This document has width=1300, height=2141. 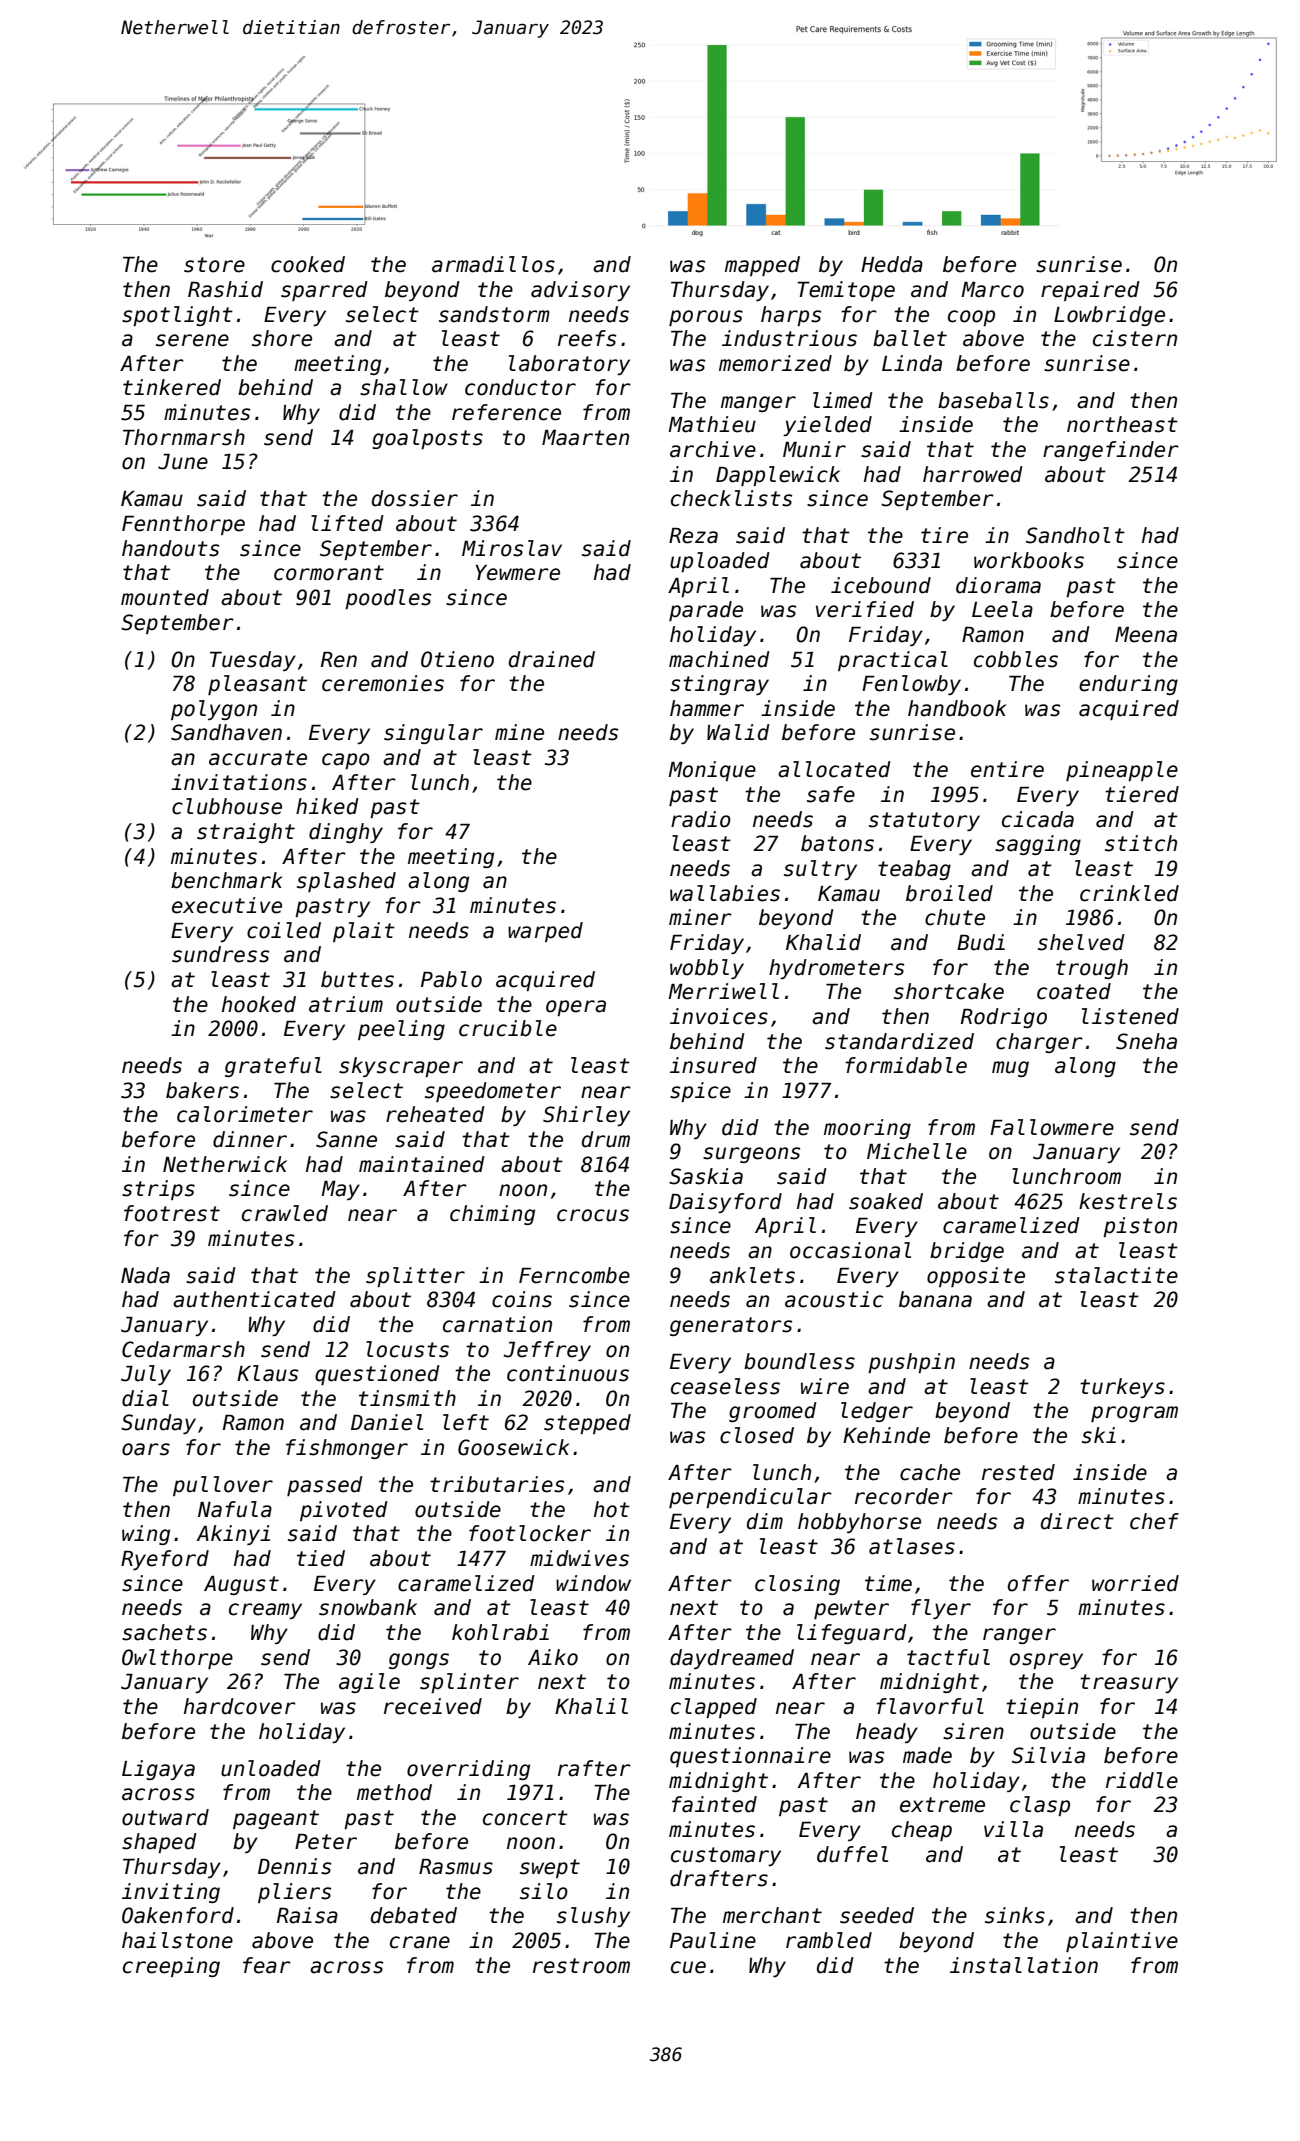 What do you see at coordinates (775, 363) in the document?
I see `memorized` at bounding box center [775, 363].
